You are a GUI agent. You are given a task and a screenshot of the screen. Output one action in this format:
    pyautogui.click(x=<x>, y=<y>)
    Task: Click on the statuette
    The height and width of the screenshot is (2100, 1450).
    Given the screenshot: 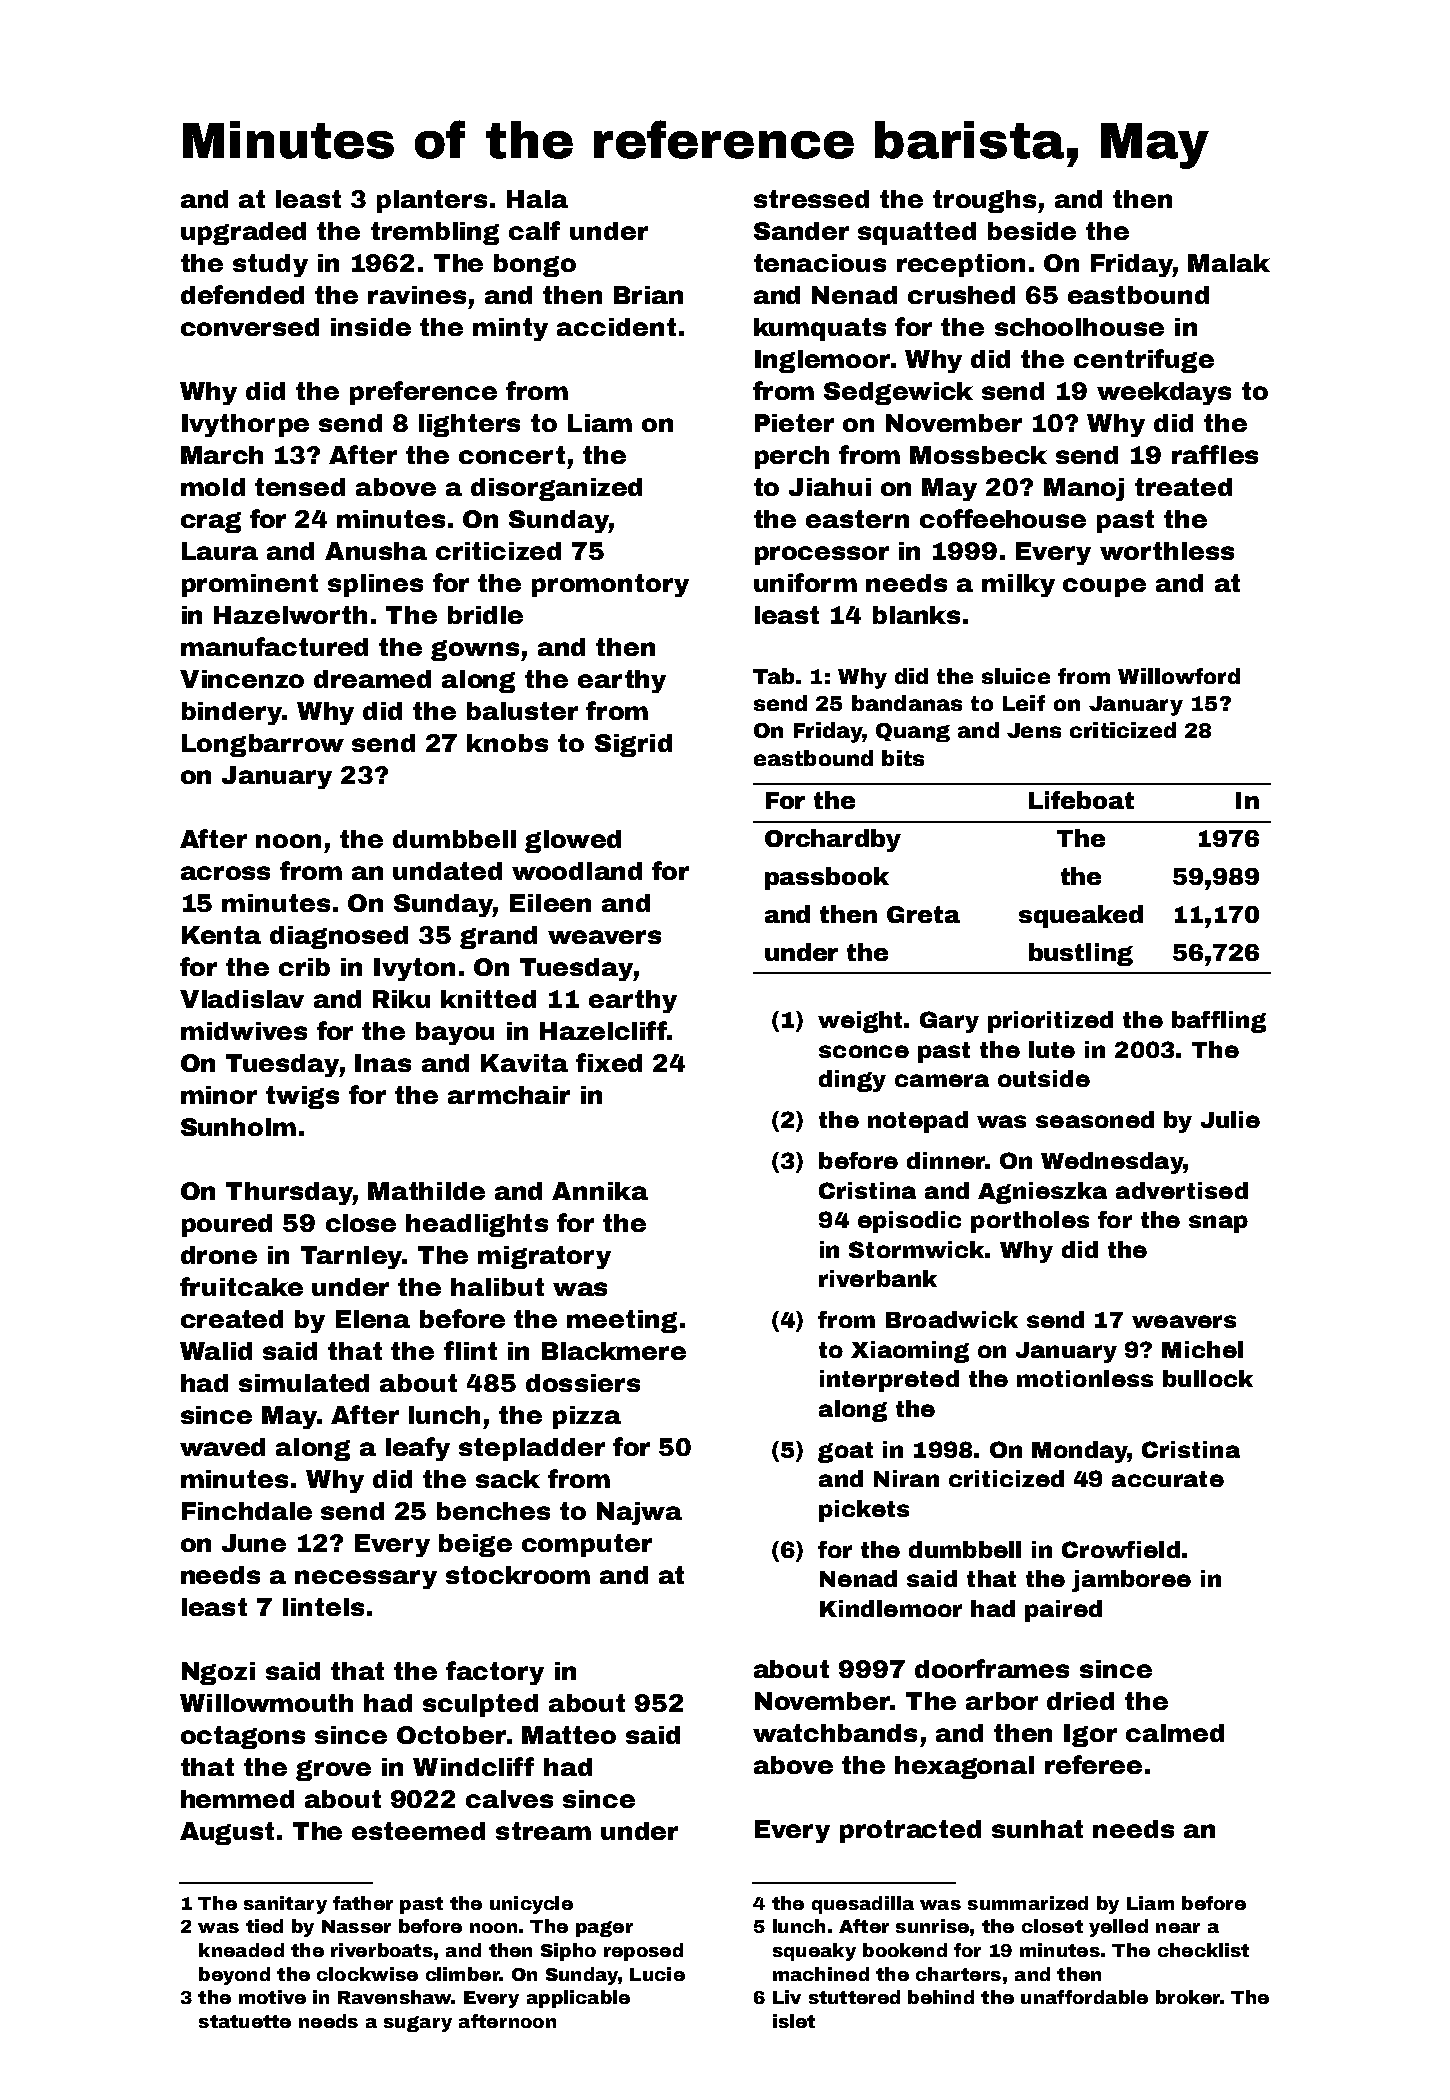 What is the action you would take?
    pyautogui.click(x=245, y=2021)
